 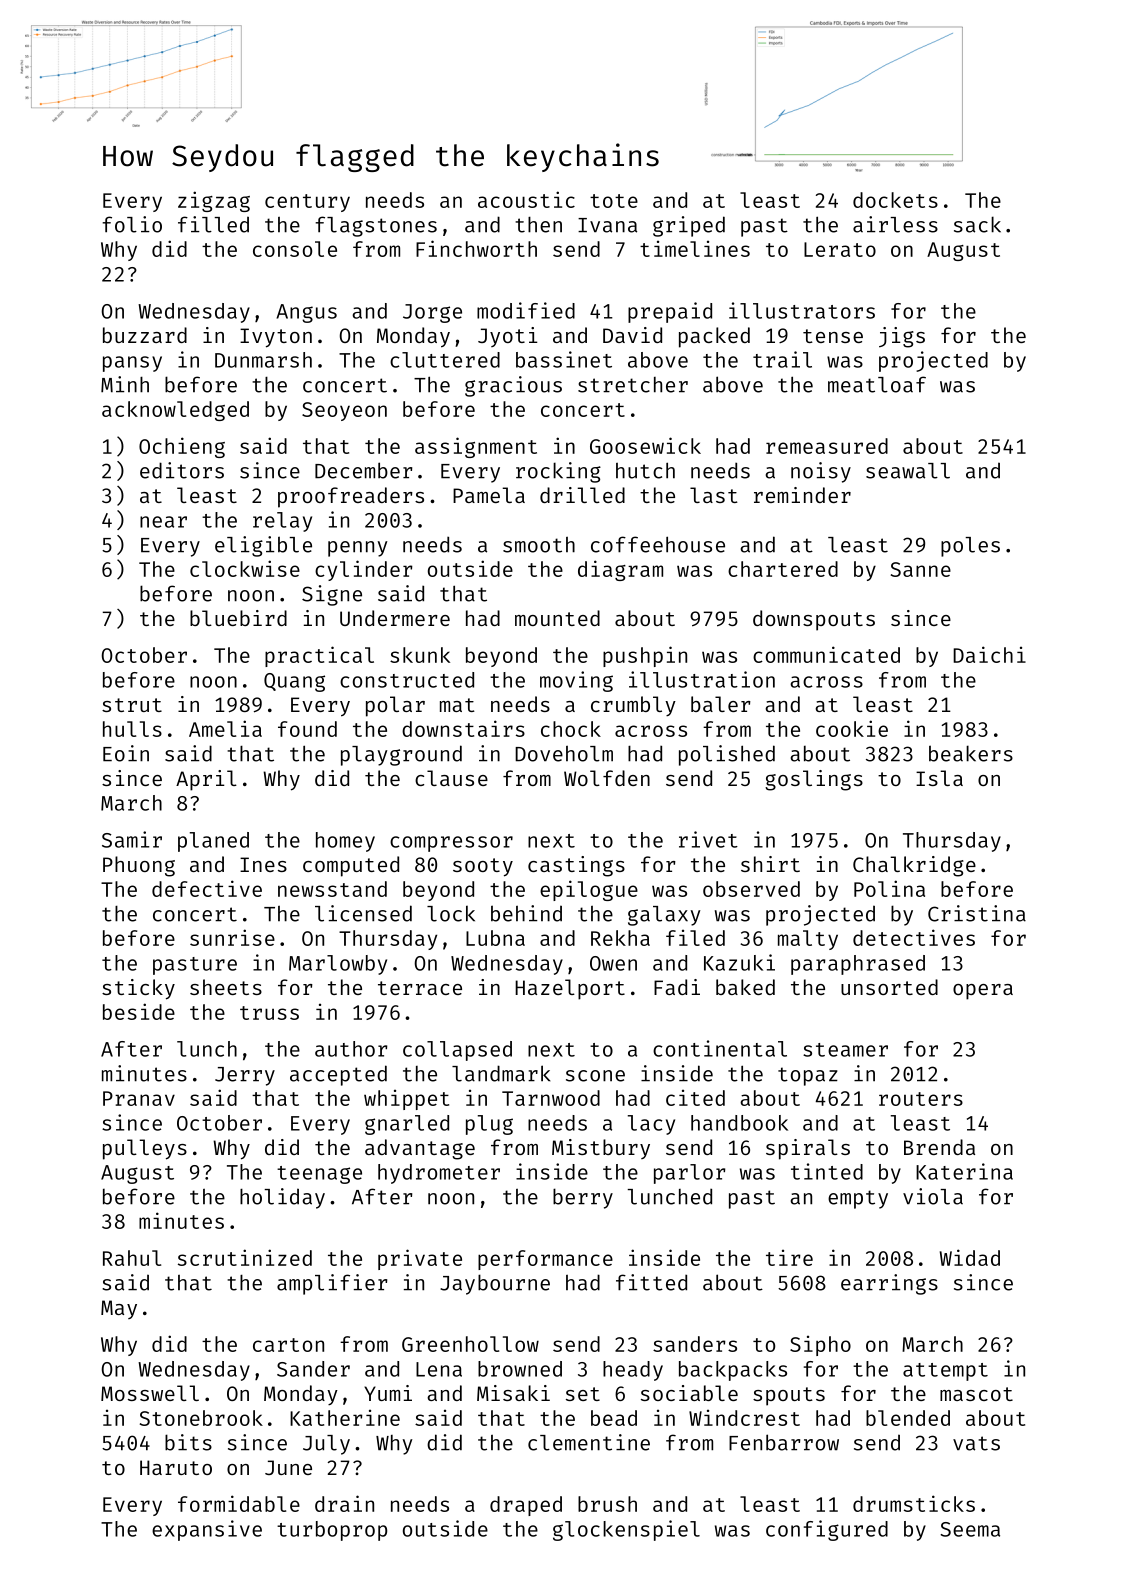 What do you see at coordinates (558, 472) in the image?
I see `rocking` at bounding box center [558, 472].
